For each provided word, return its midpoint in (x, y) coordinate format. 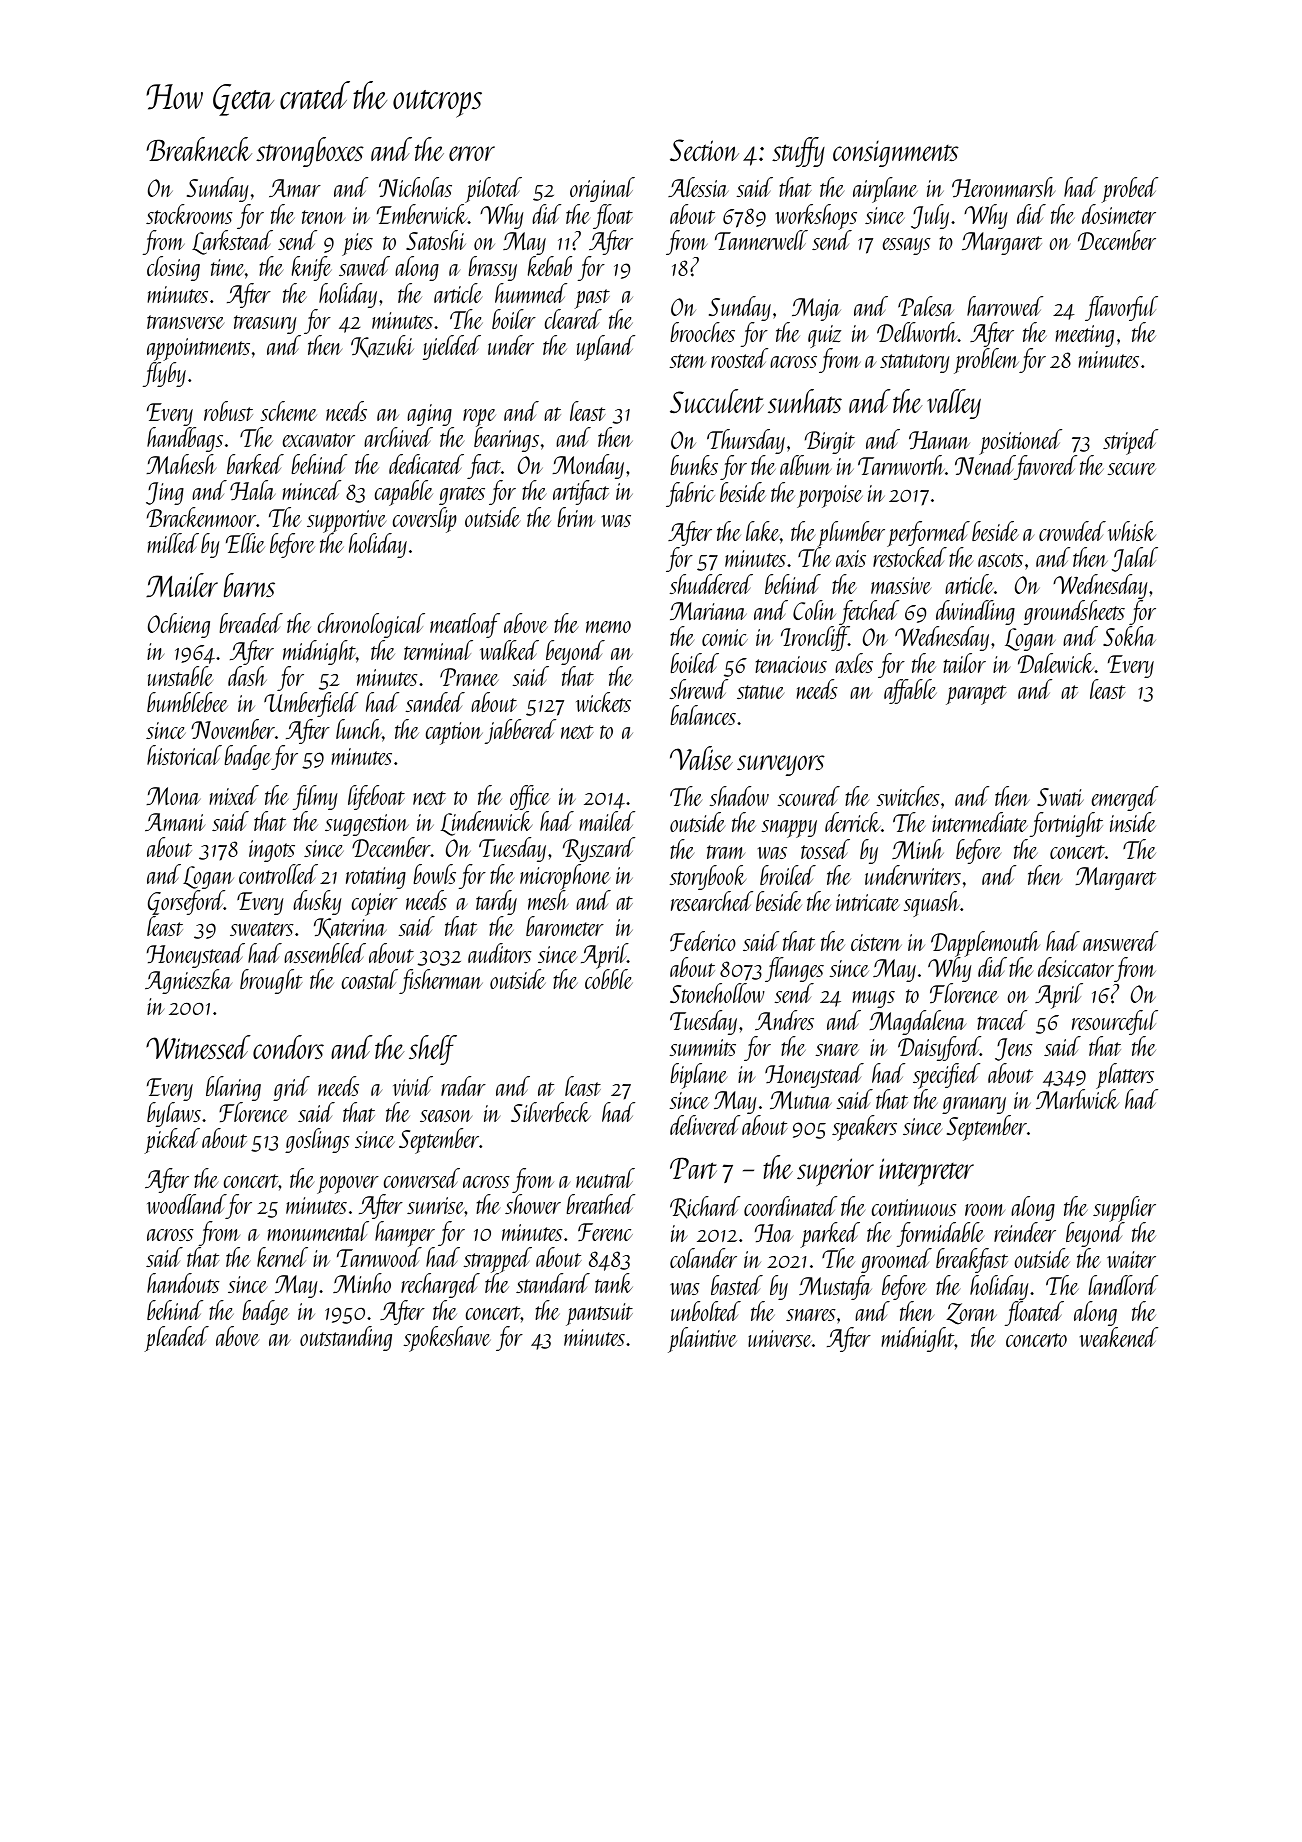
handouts (183, 1283)
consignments (896, 154)
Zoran (971, 1314)
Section (704, 150)
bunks (694, 465)
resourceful (1115, 1022)
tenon (323, 217)
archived (398, 437)
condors (288, 1047)
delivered (705, 1125)
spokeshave (447, 1339)
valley (954, 404)
